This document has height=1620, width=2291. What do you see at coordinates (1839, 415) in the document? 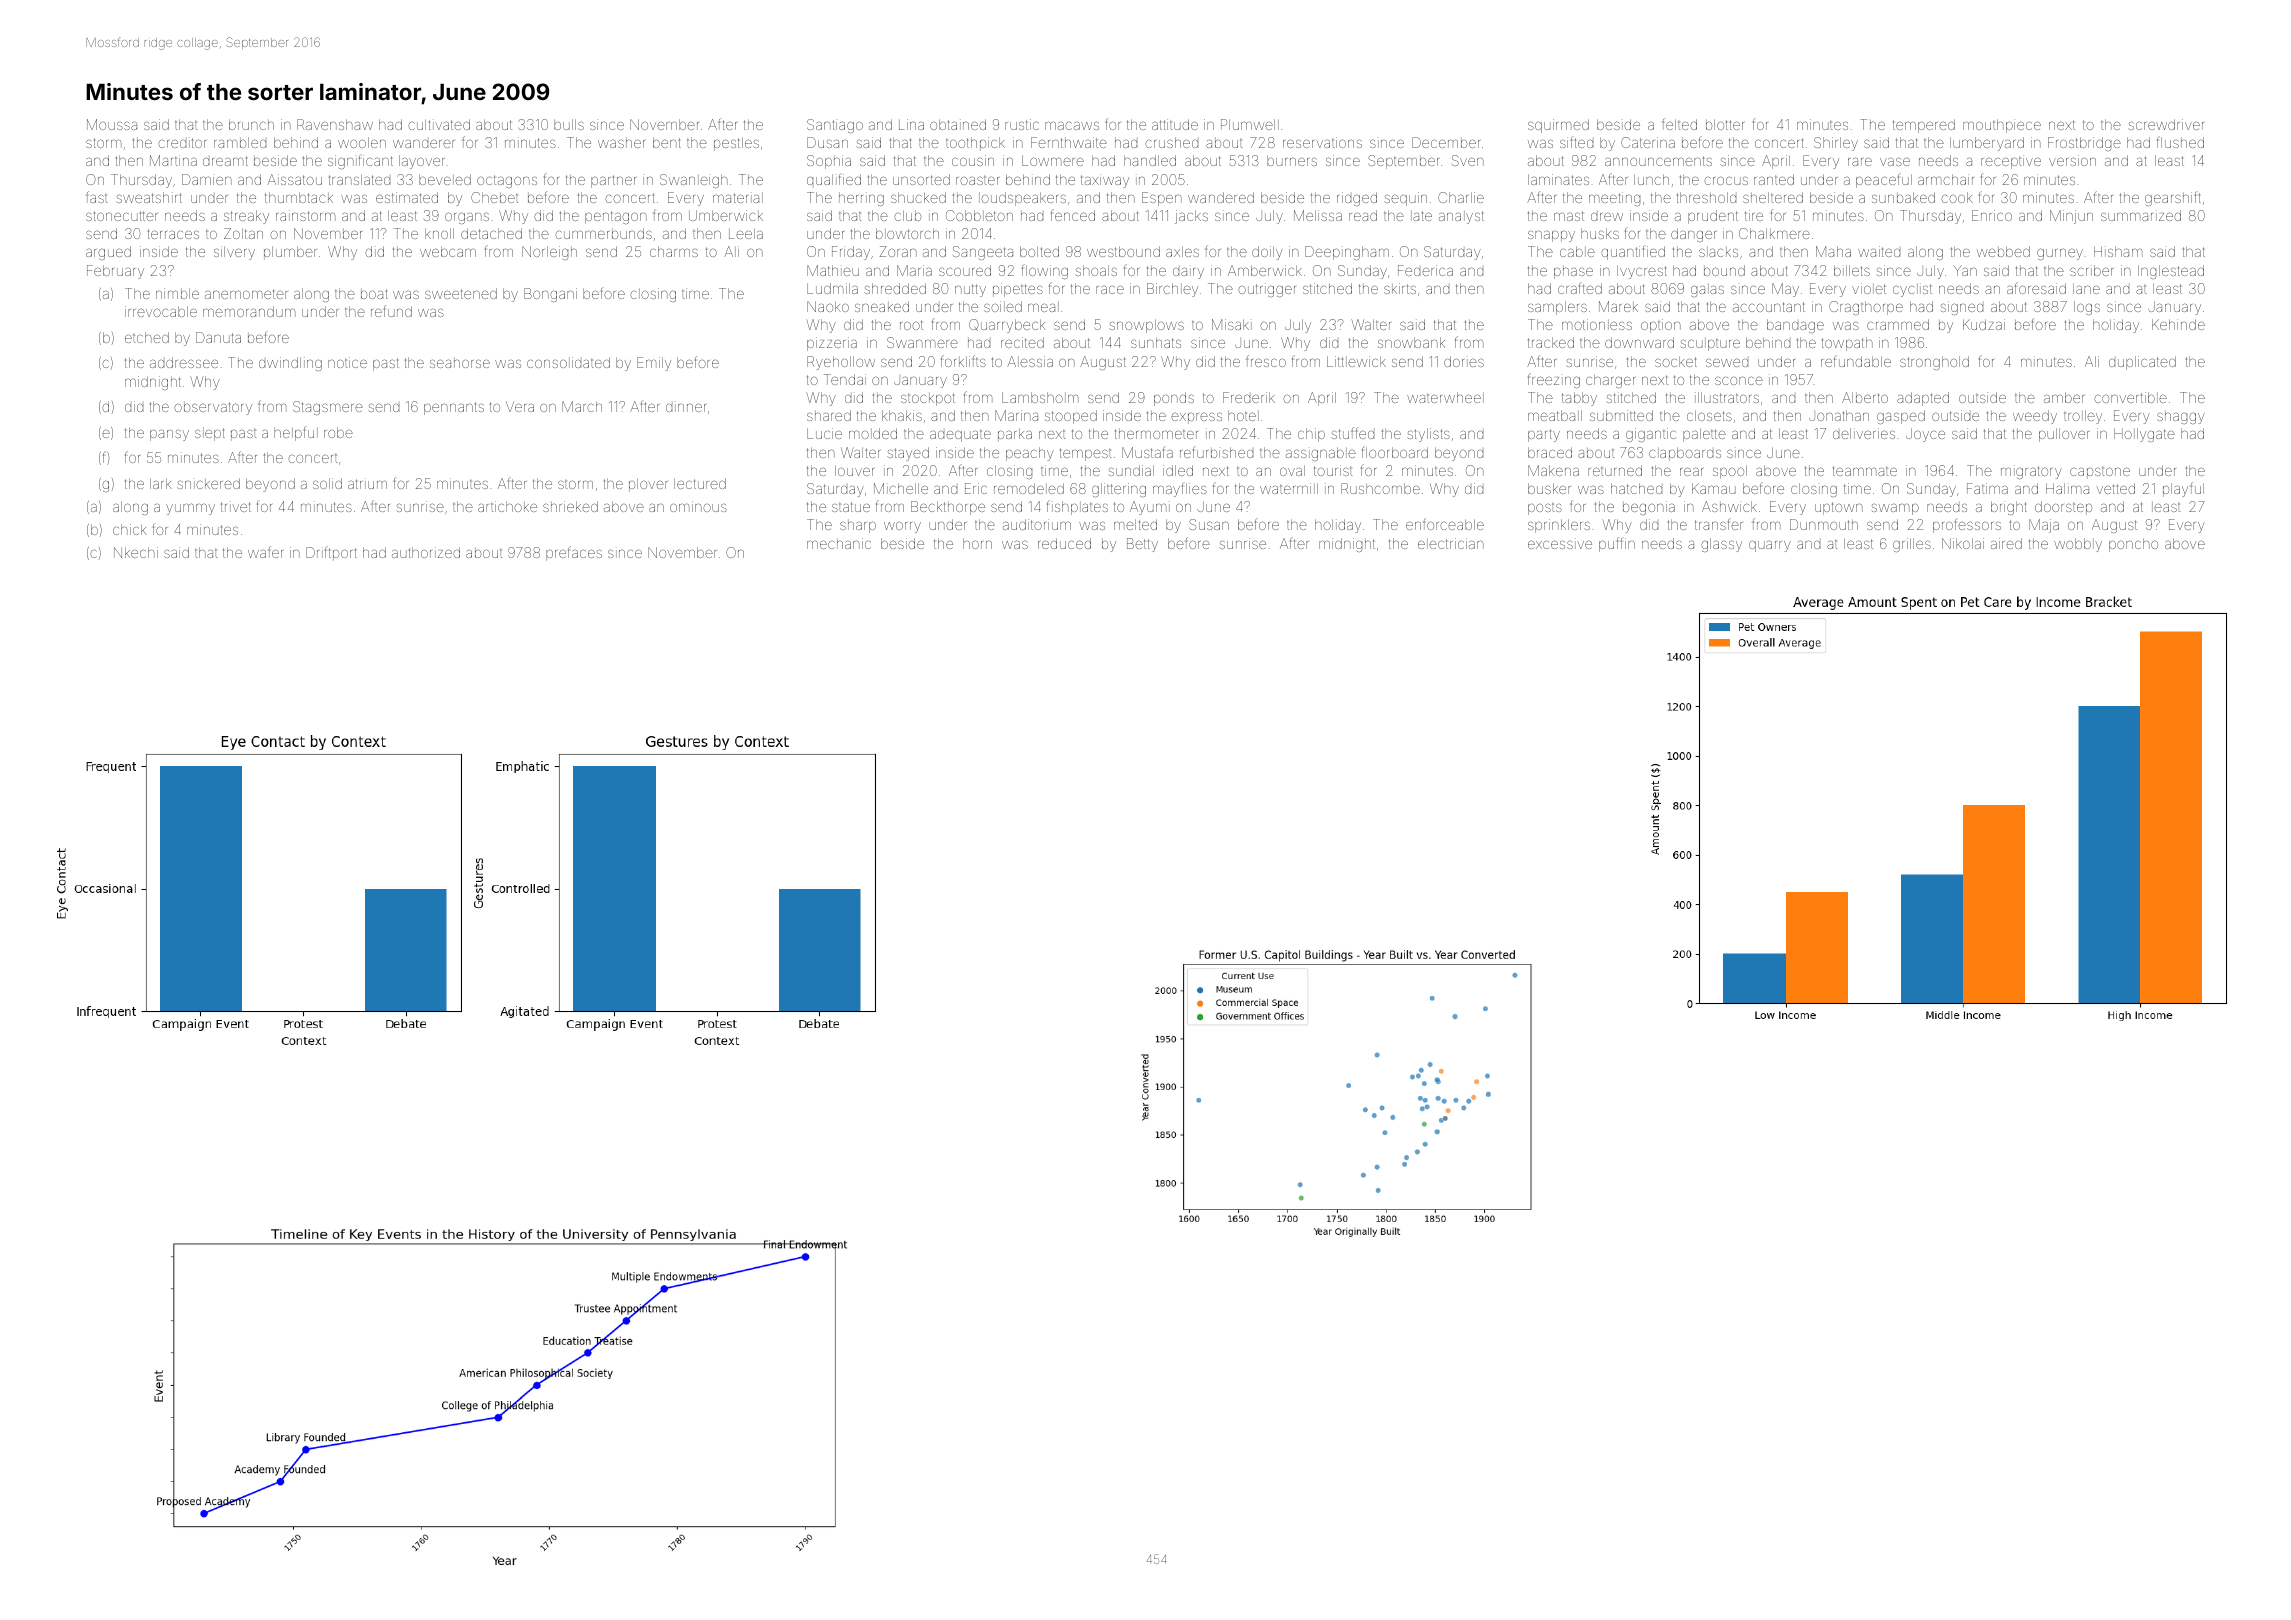
I see `Jonathan` at bounding box center [1839, 415].
